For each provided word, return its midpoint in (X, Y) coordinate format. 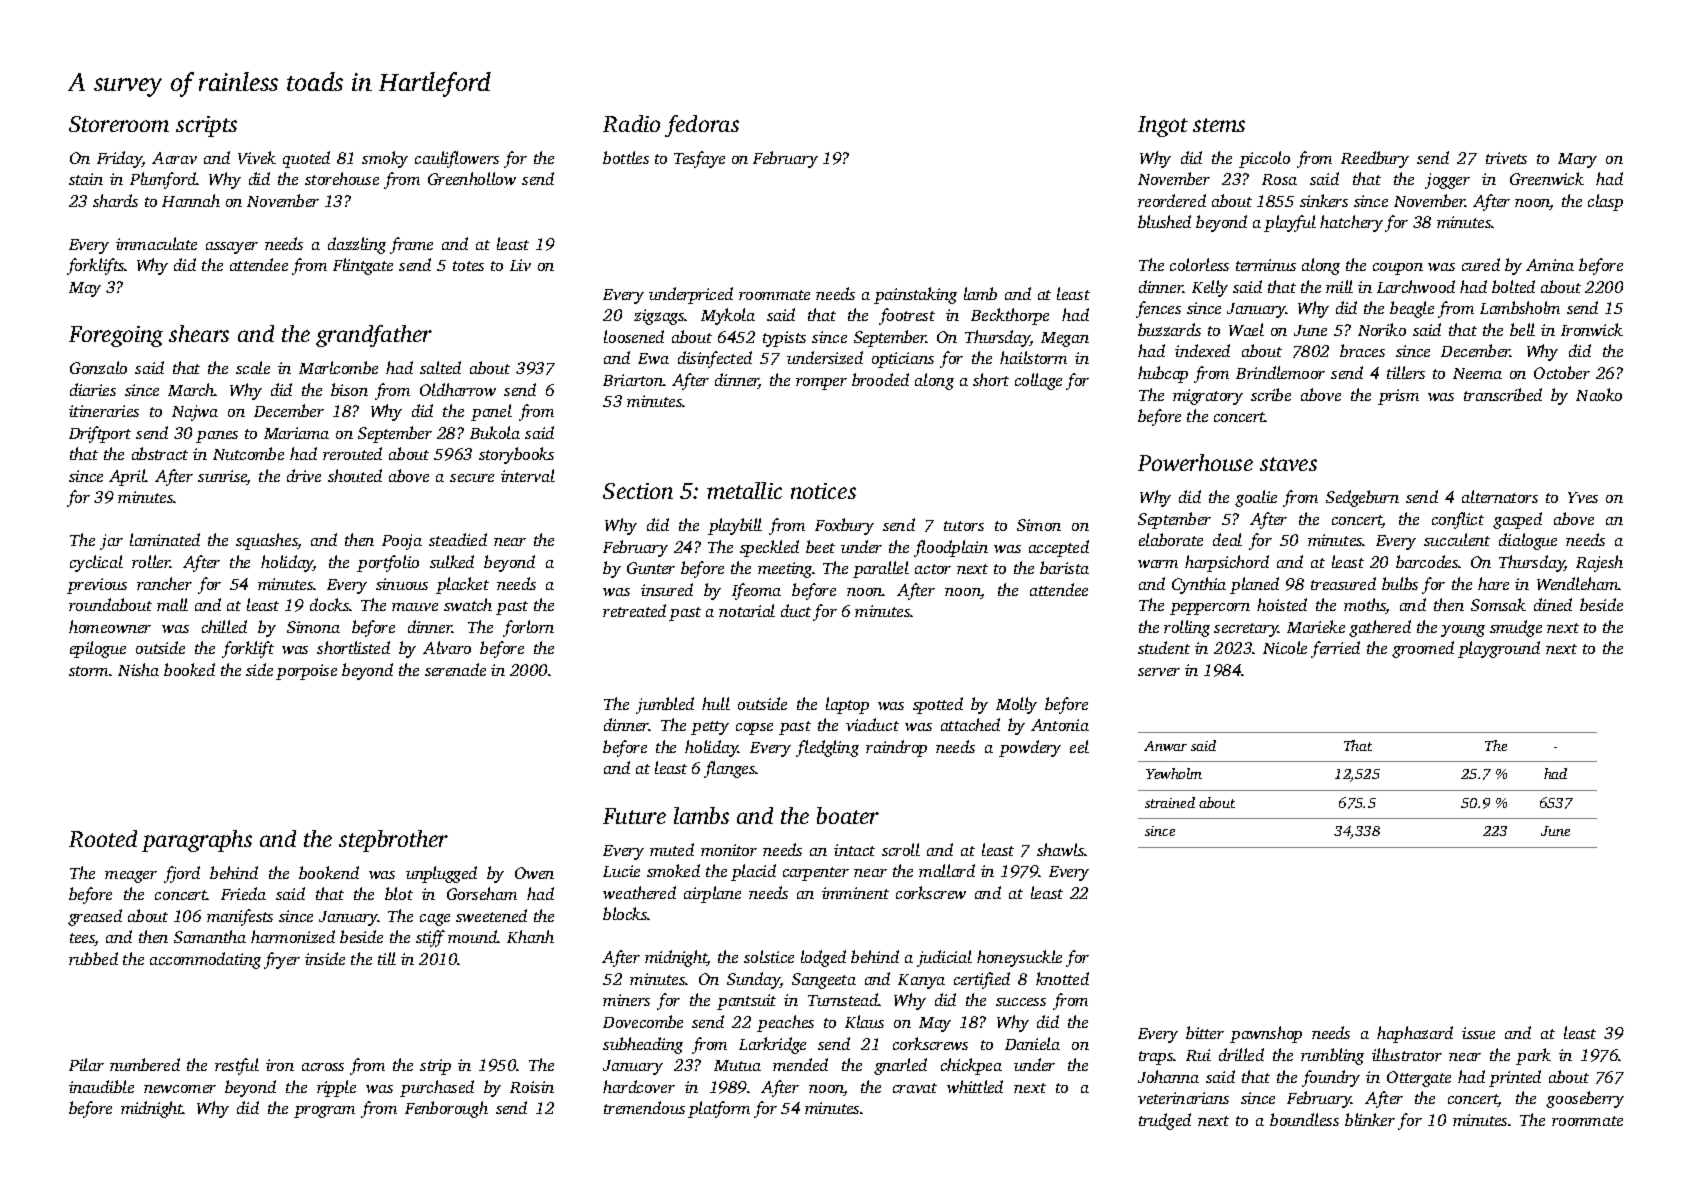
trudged (1165, 1121)
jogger (1447, 181)
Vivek (257, 157)
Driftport (100, 434)
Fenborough (446, 1109)
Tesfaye (699, 159)
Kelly (1210, 288)
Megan (1065, 339)
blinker (1370, 1119)
